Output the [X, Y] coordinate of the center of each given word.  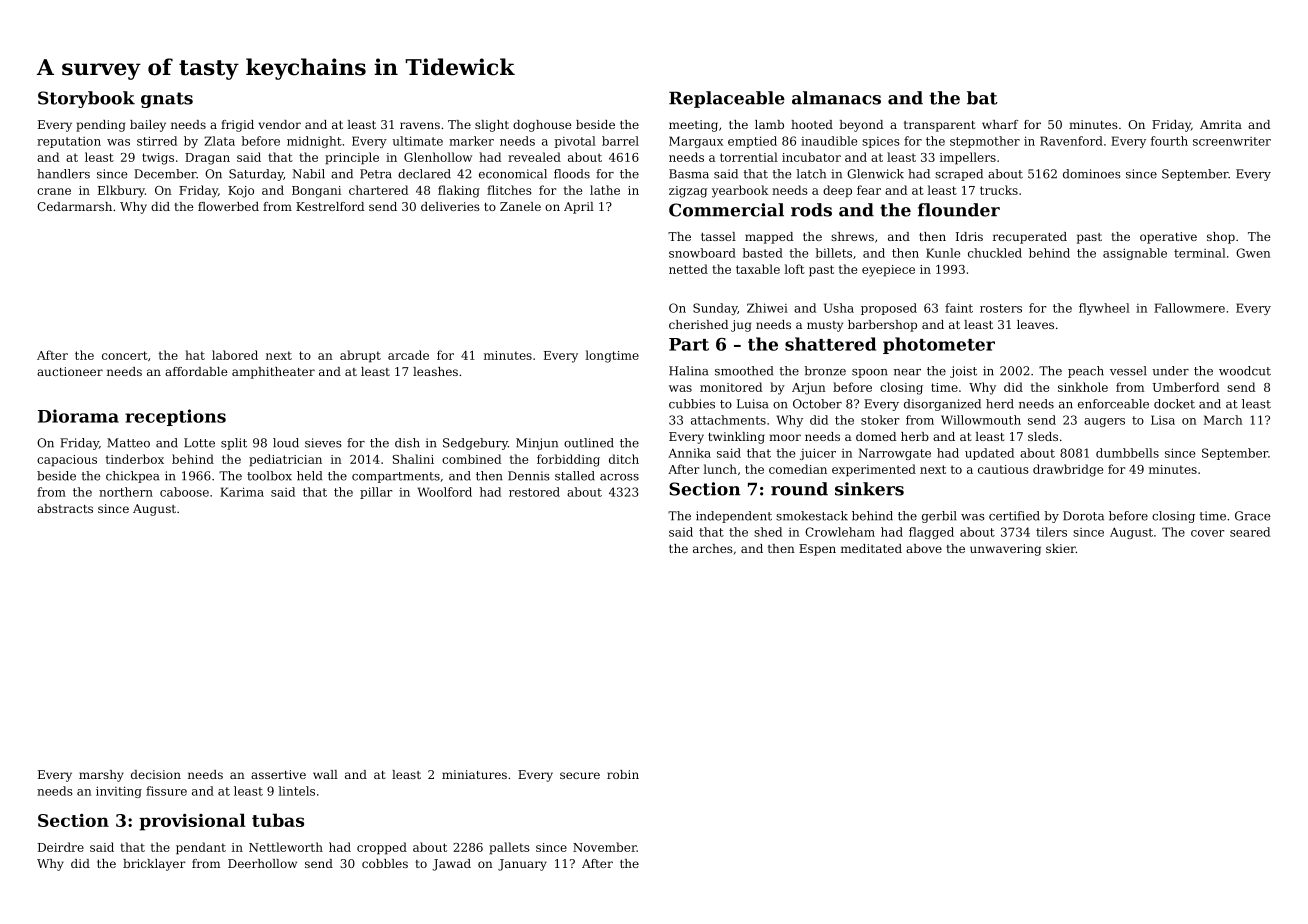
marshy [101, 776]
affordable [196, 371]
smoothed [744, 371]
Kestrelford [330, 206]
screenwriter [1232, 141]
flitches [509, 190]
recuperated [1030, 238]
